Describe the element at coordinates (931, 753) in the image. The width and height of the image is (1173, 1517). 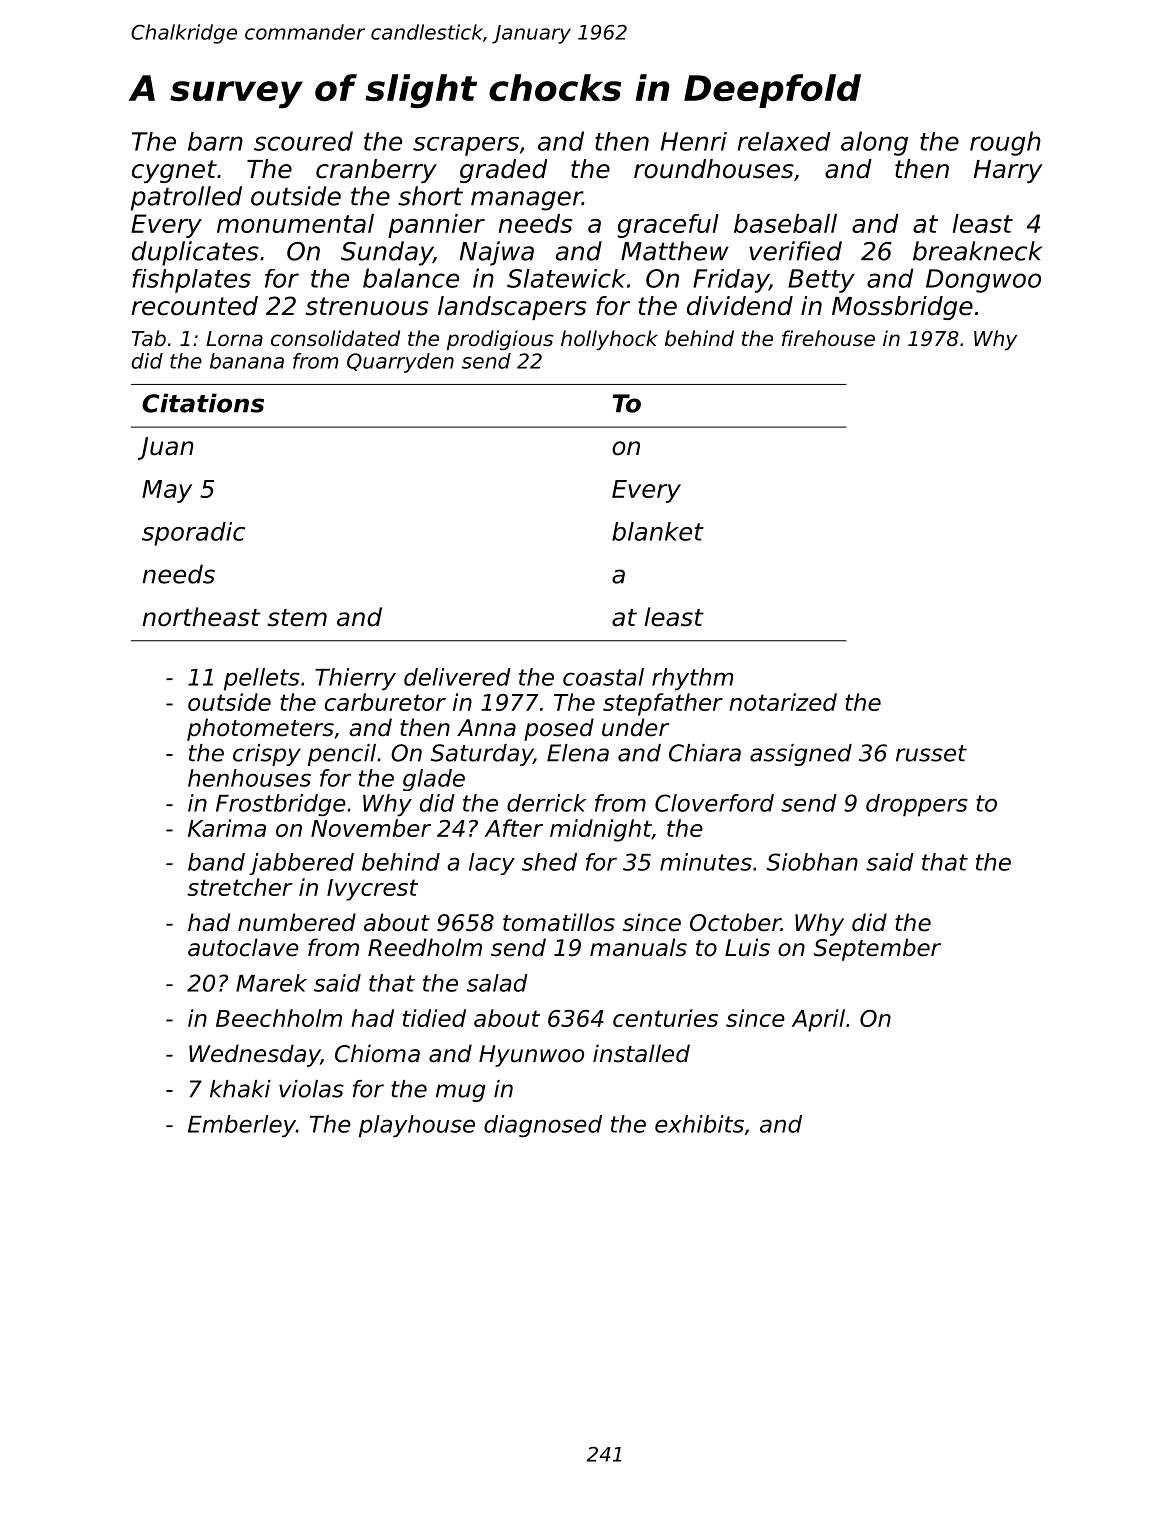
I see `russet` at that location.
